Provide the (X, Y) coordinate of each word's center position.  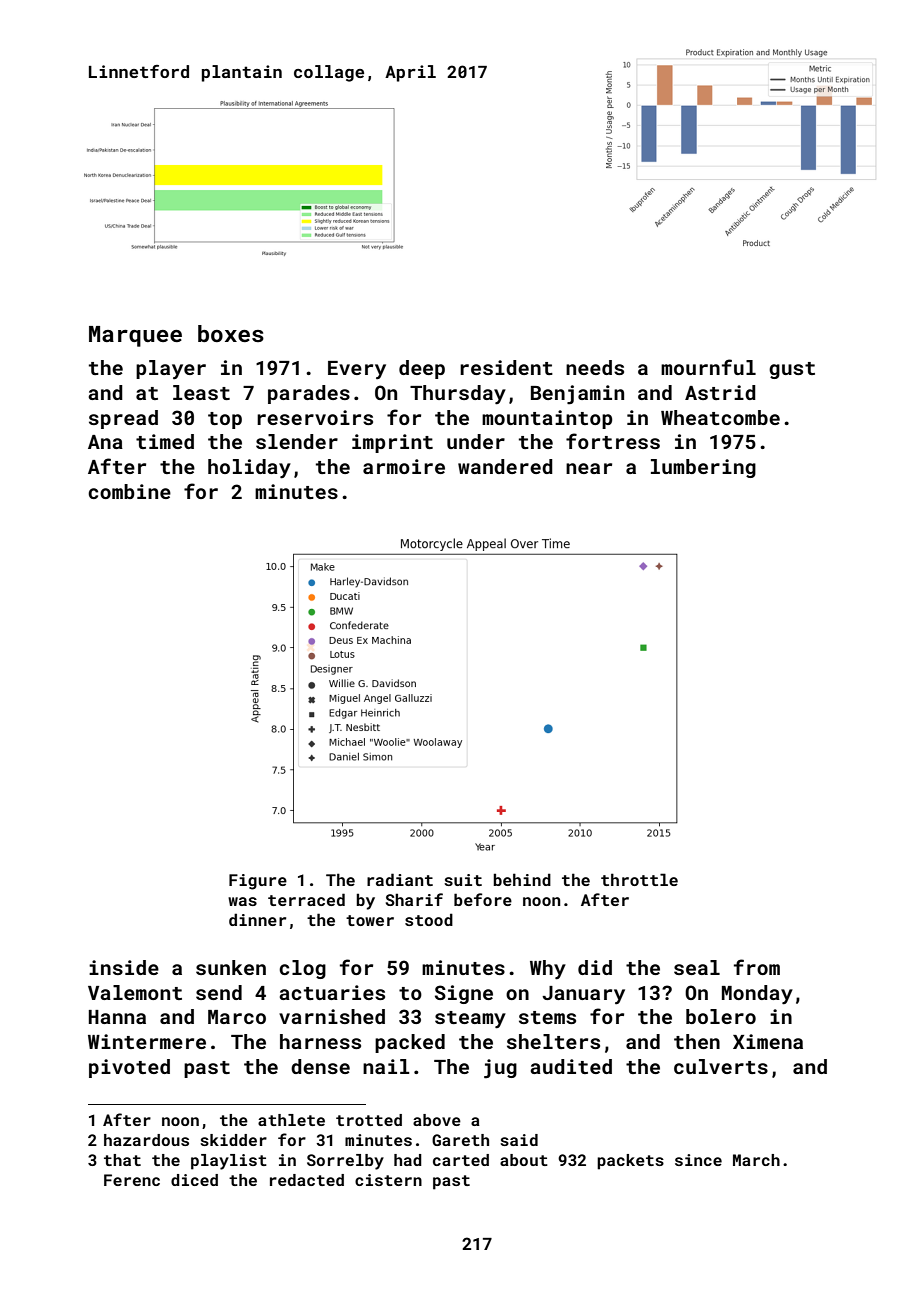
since (698, 1160)
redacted (307, 1180)
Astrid (720, 392)
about (524, 1160)
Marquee (135, 336)
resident (506, 367)
